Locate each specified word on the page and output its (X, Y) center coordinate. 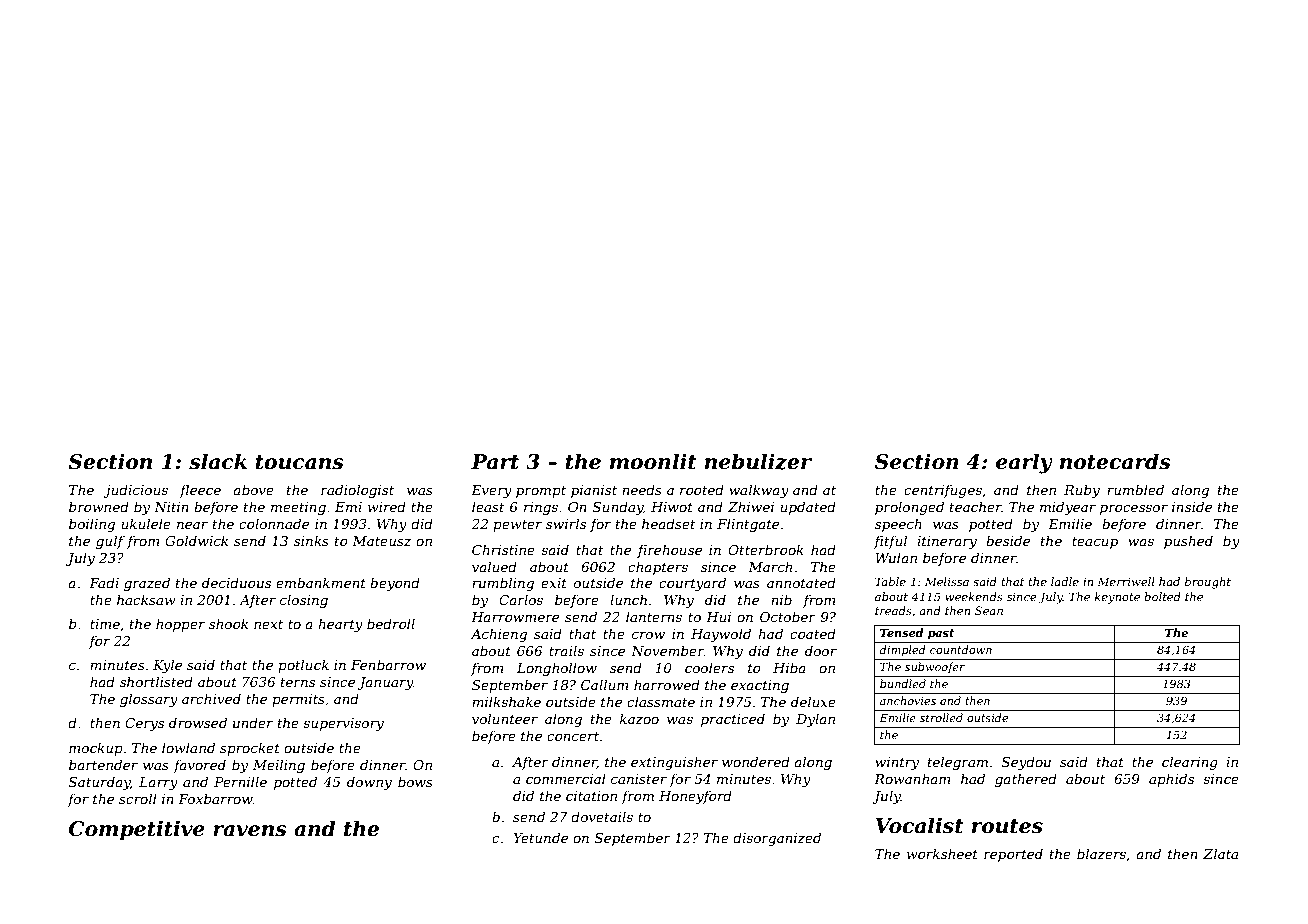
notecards (1115, 461)
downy (369, 783)
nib (781, 599)
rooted (702, 489)
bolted (1162, 596)
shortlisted (156, 681)
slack (218, 461)
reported (1013, 855)
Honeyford (695, 797)
